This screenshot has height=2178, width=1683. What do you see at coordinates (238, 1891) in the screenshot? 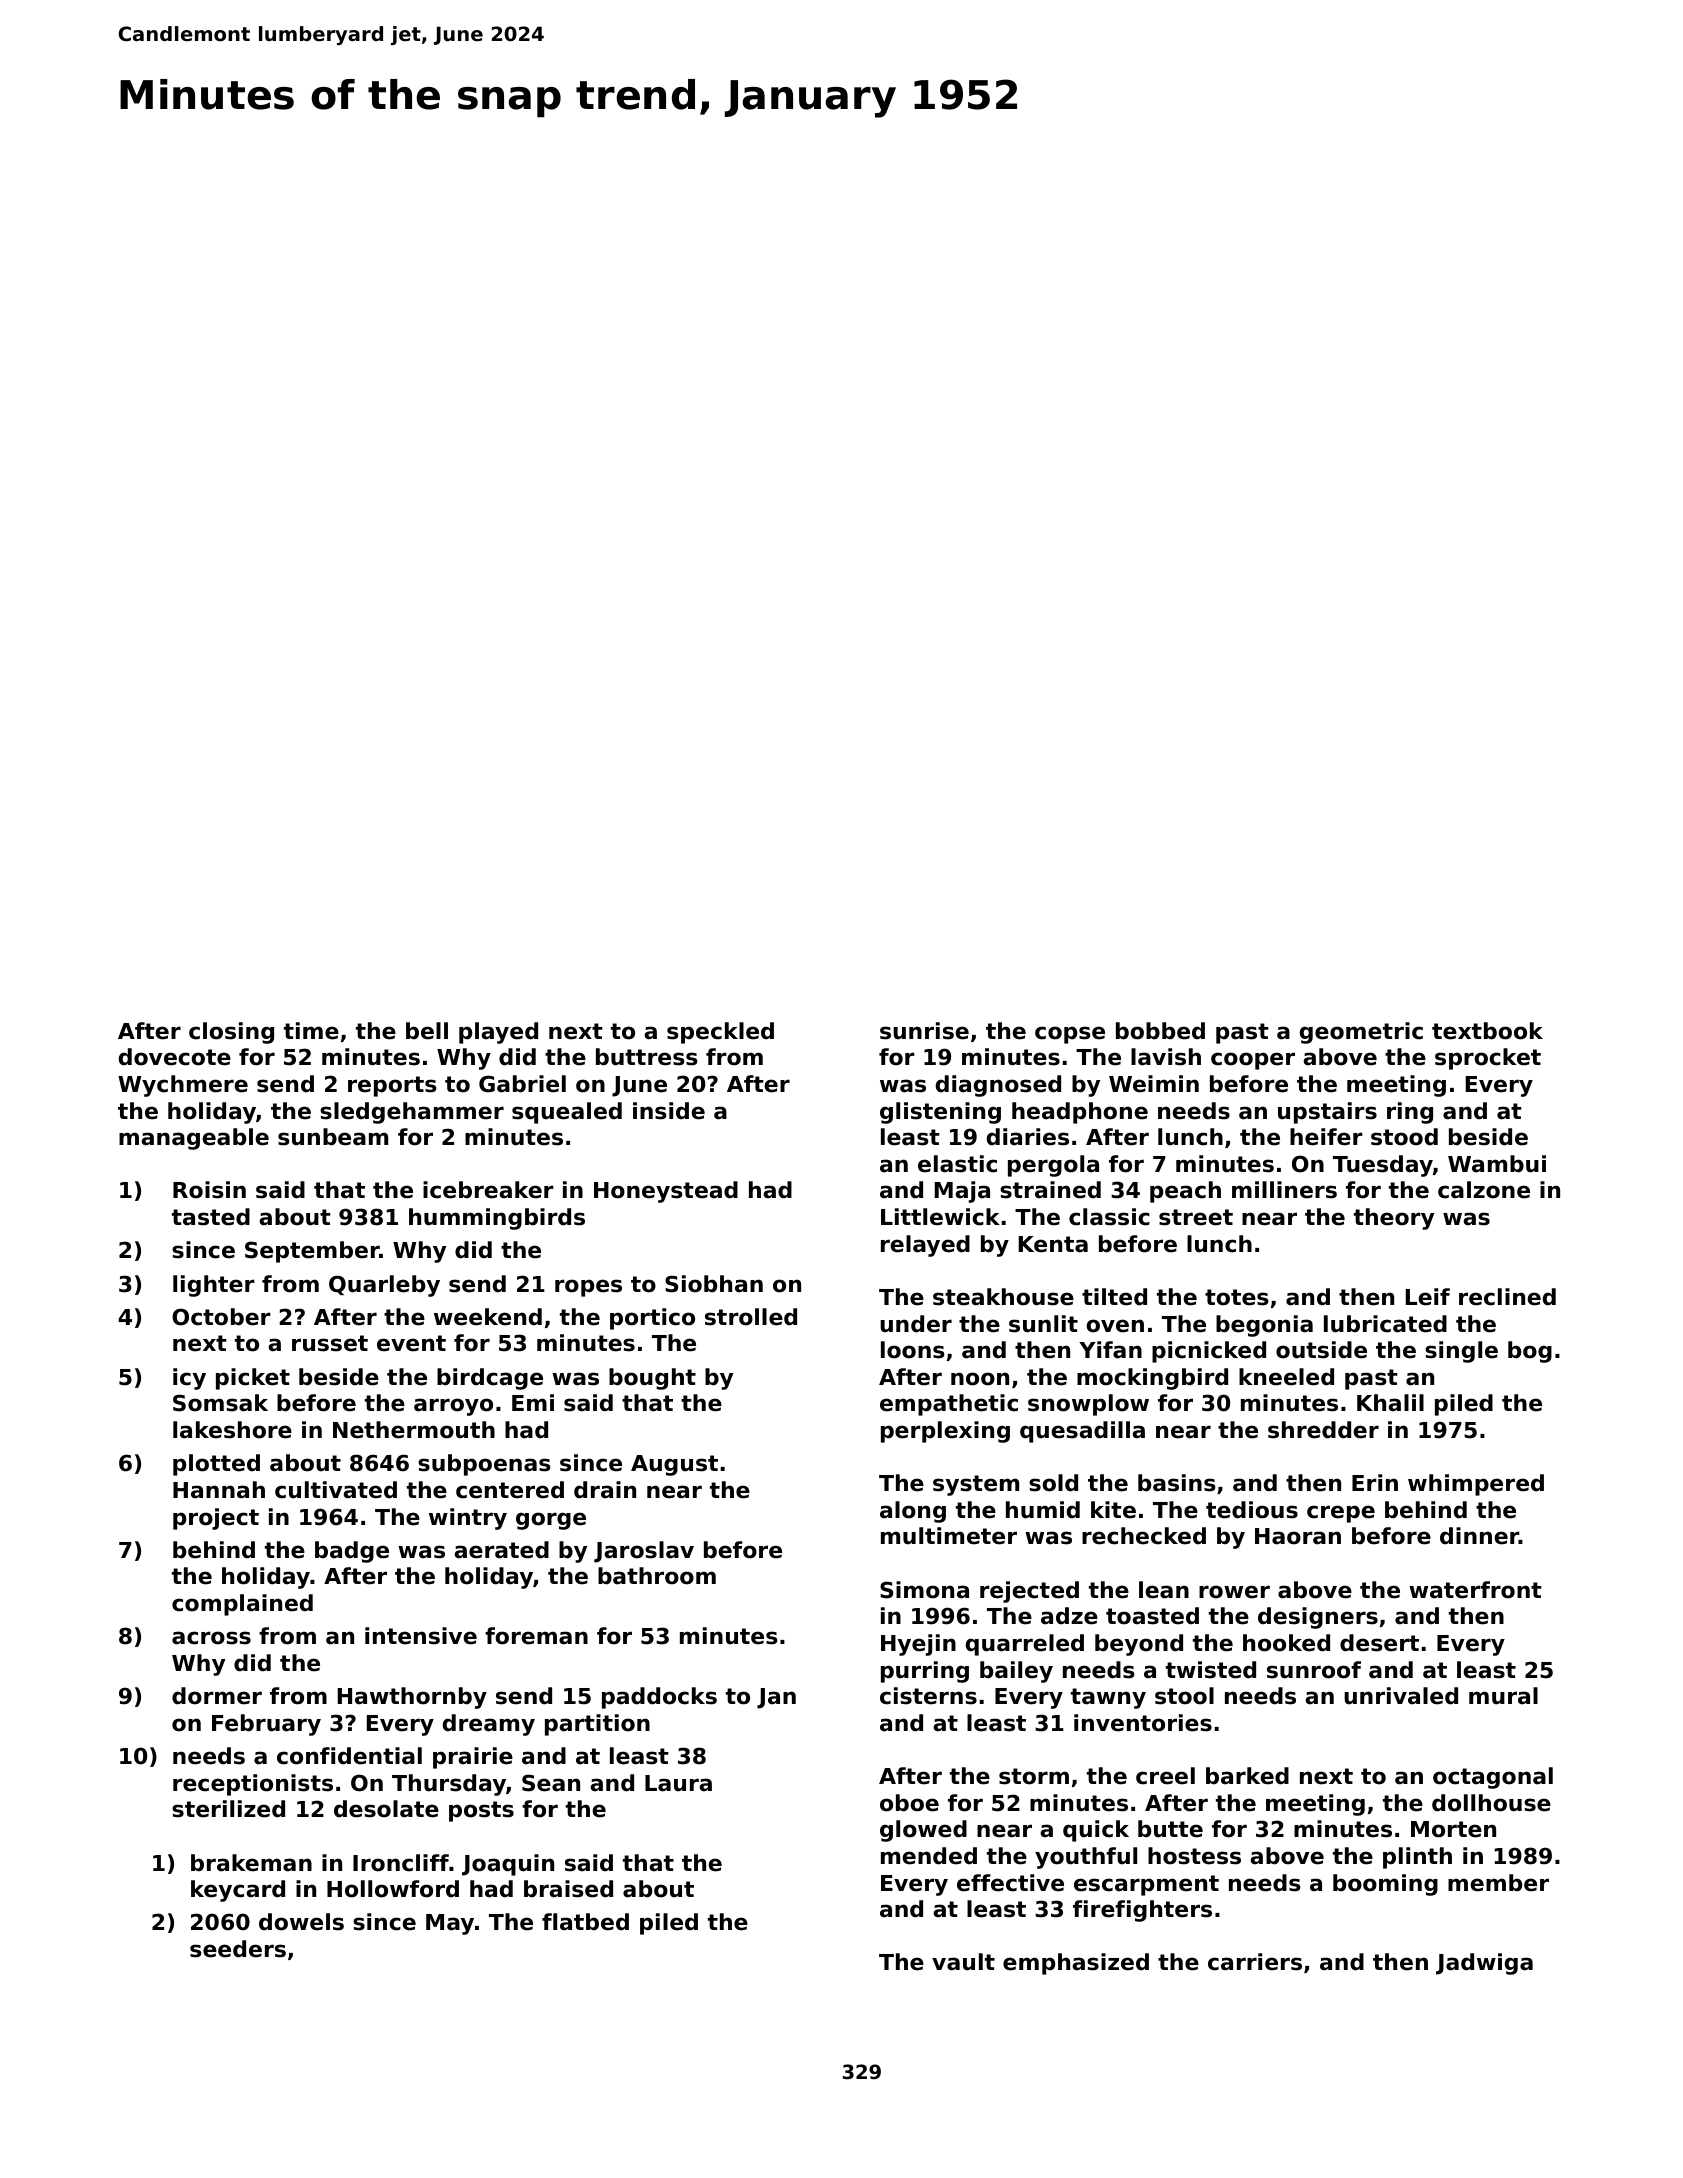
I see `keycard` at bounding box center [238, 1891].
